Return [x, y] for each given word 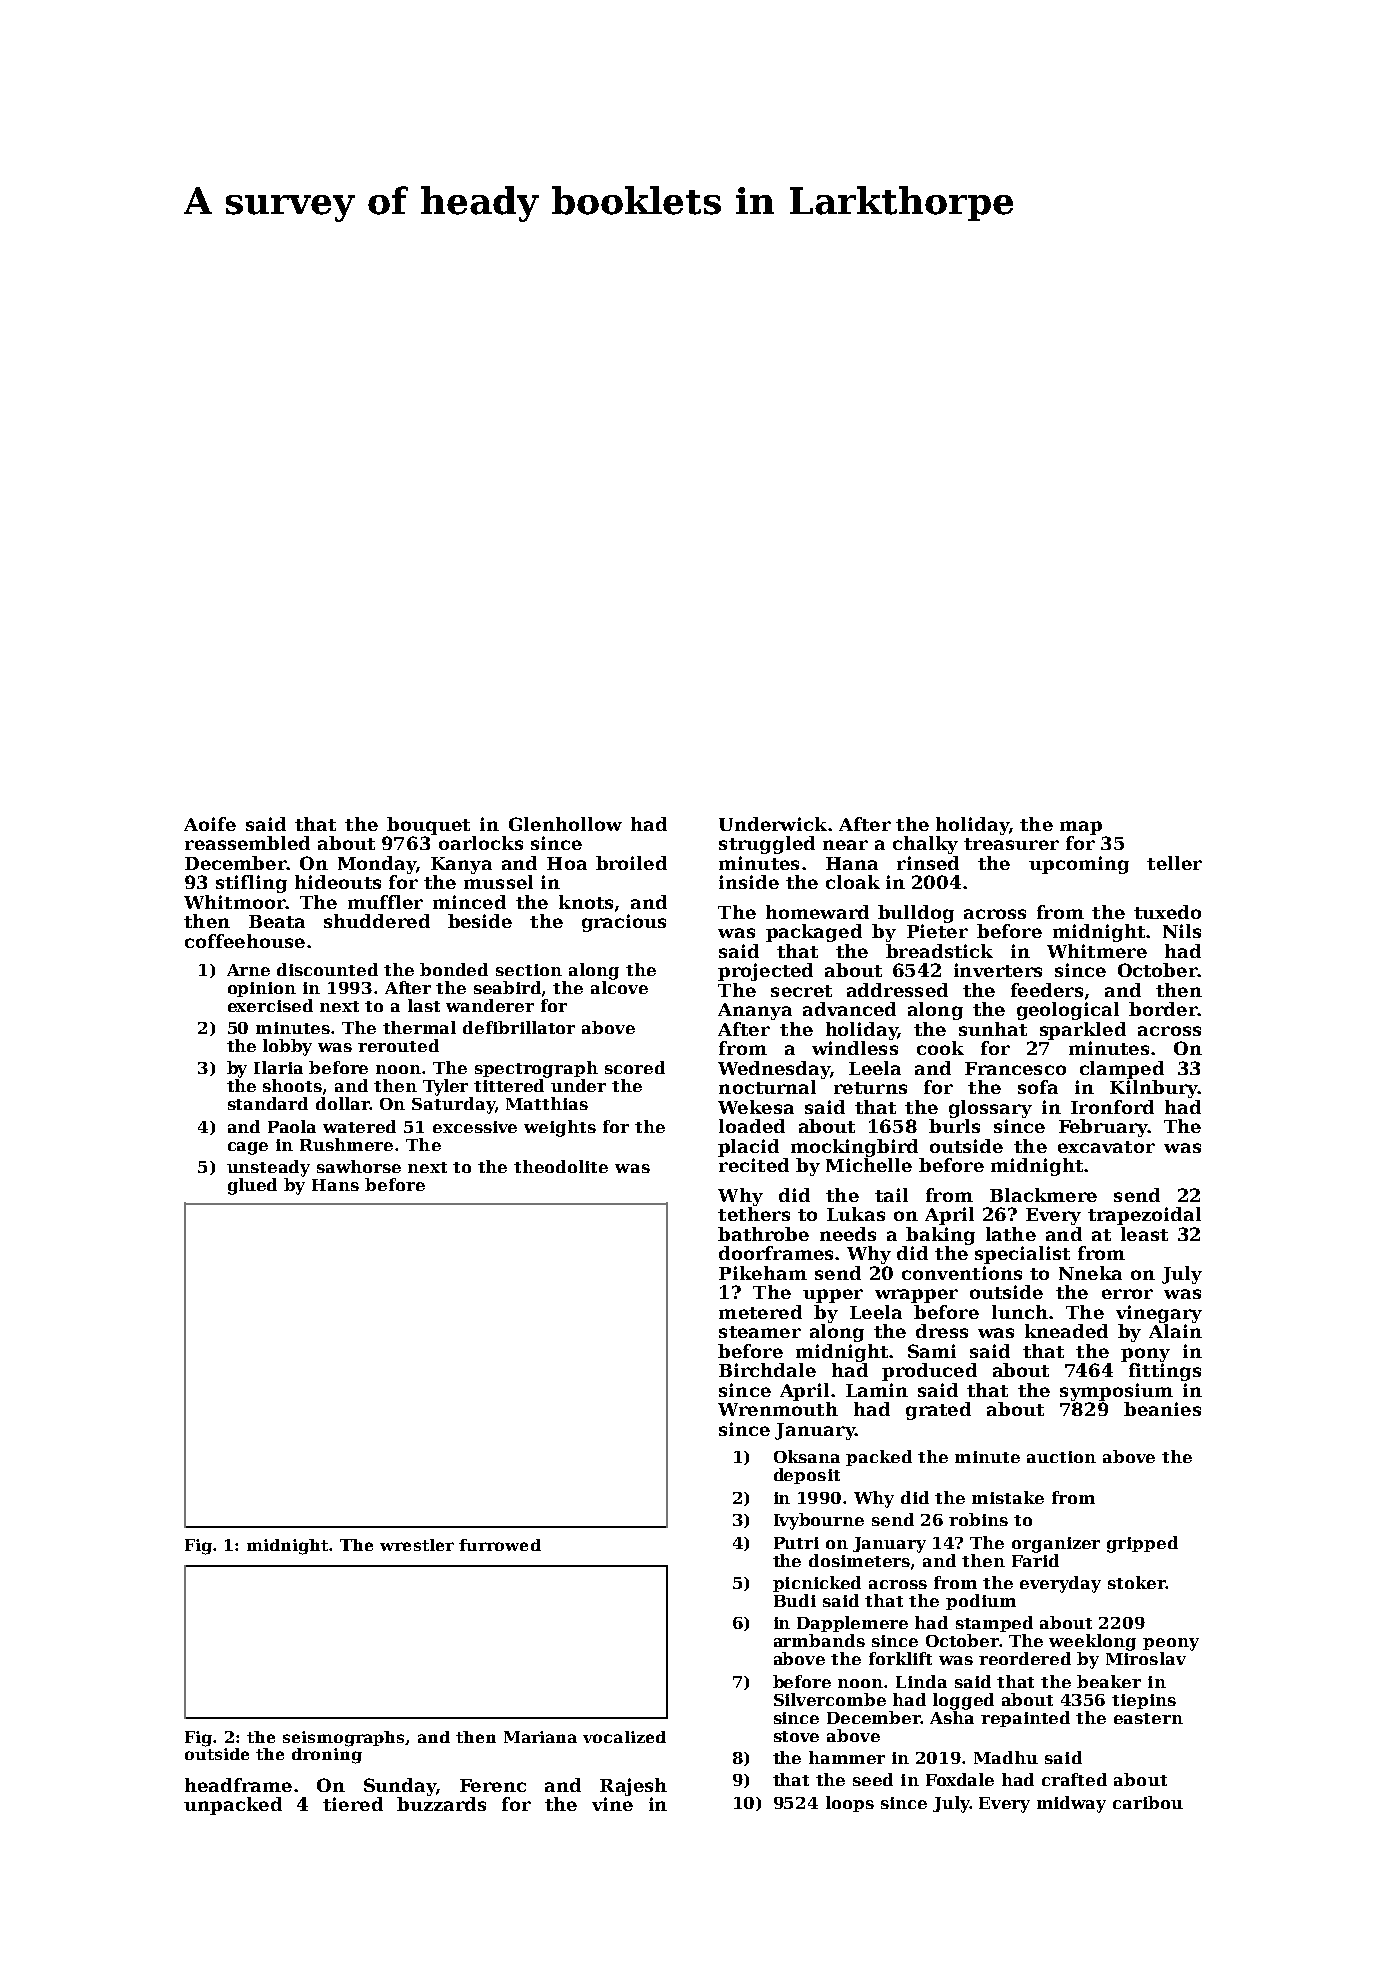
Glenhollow [565, 824]
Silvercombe [830, 1699]
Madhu [1006, 1757]
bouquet [428, 826]
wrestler [417, 1545]
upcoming [1079, 865]
